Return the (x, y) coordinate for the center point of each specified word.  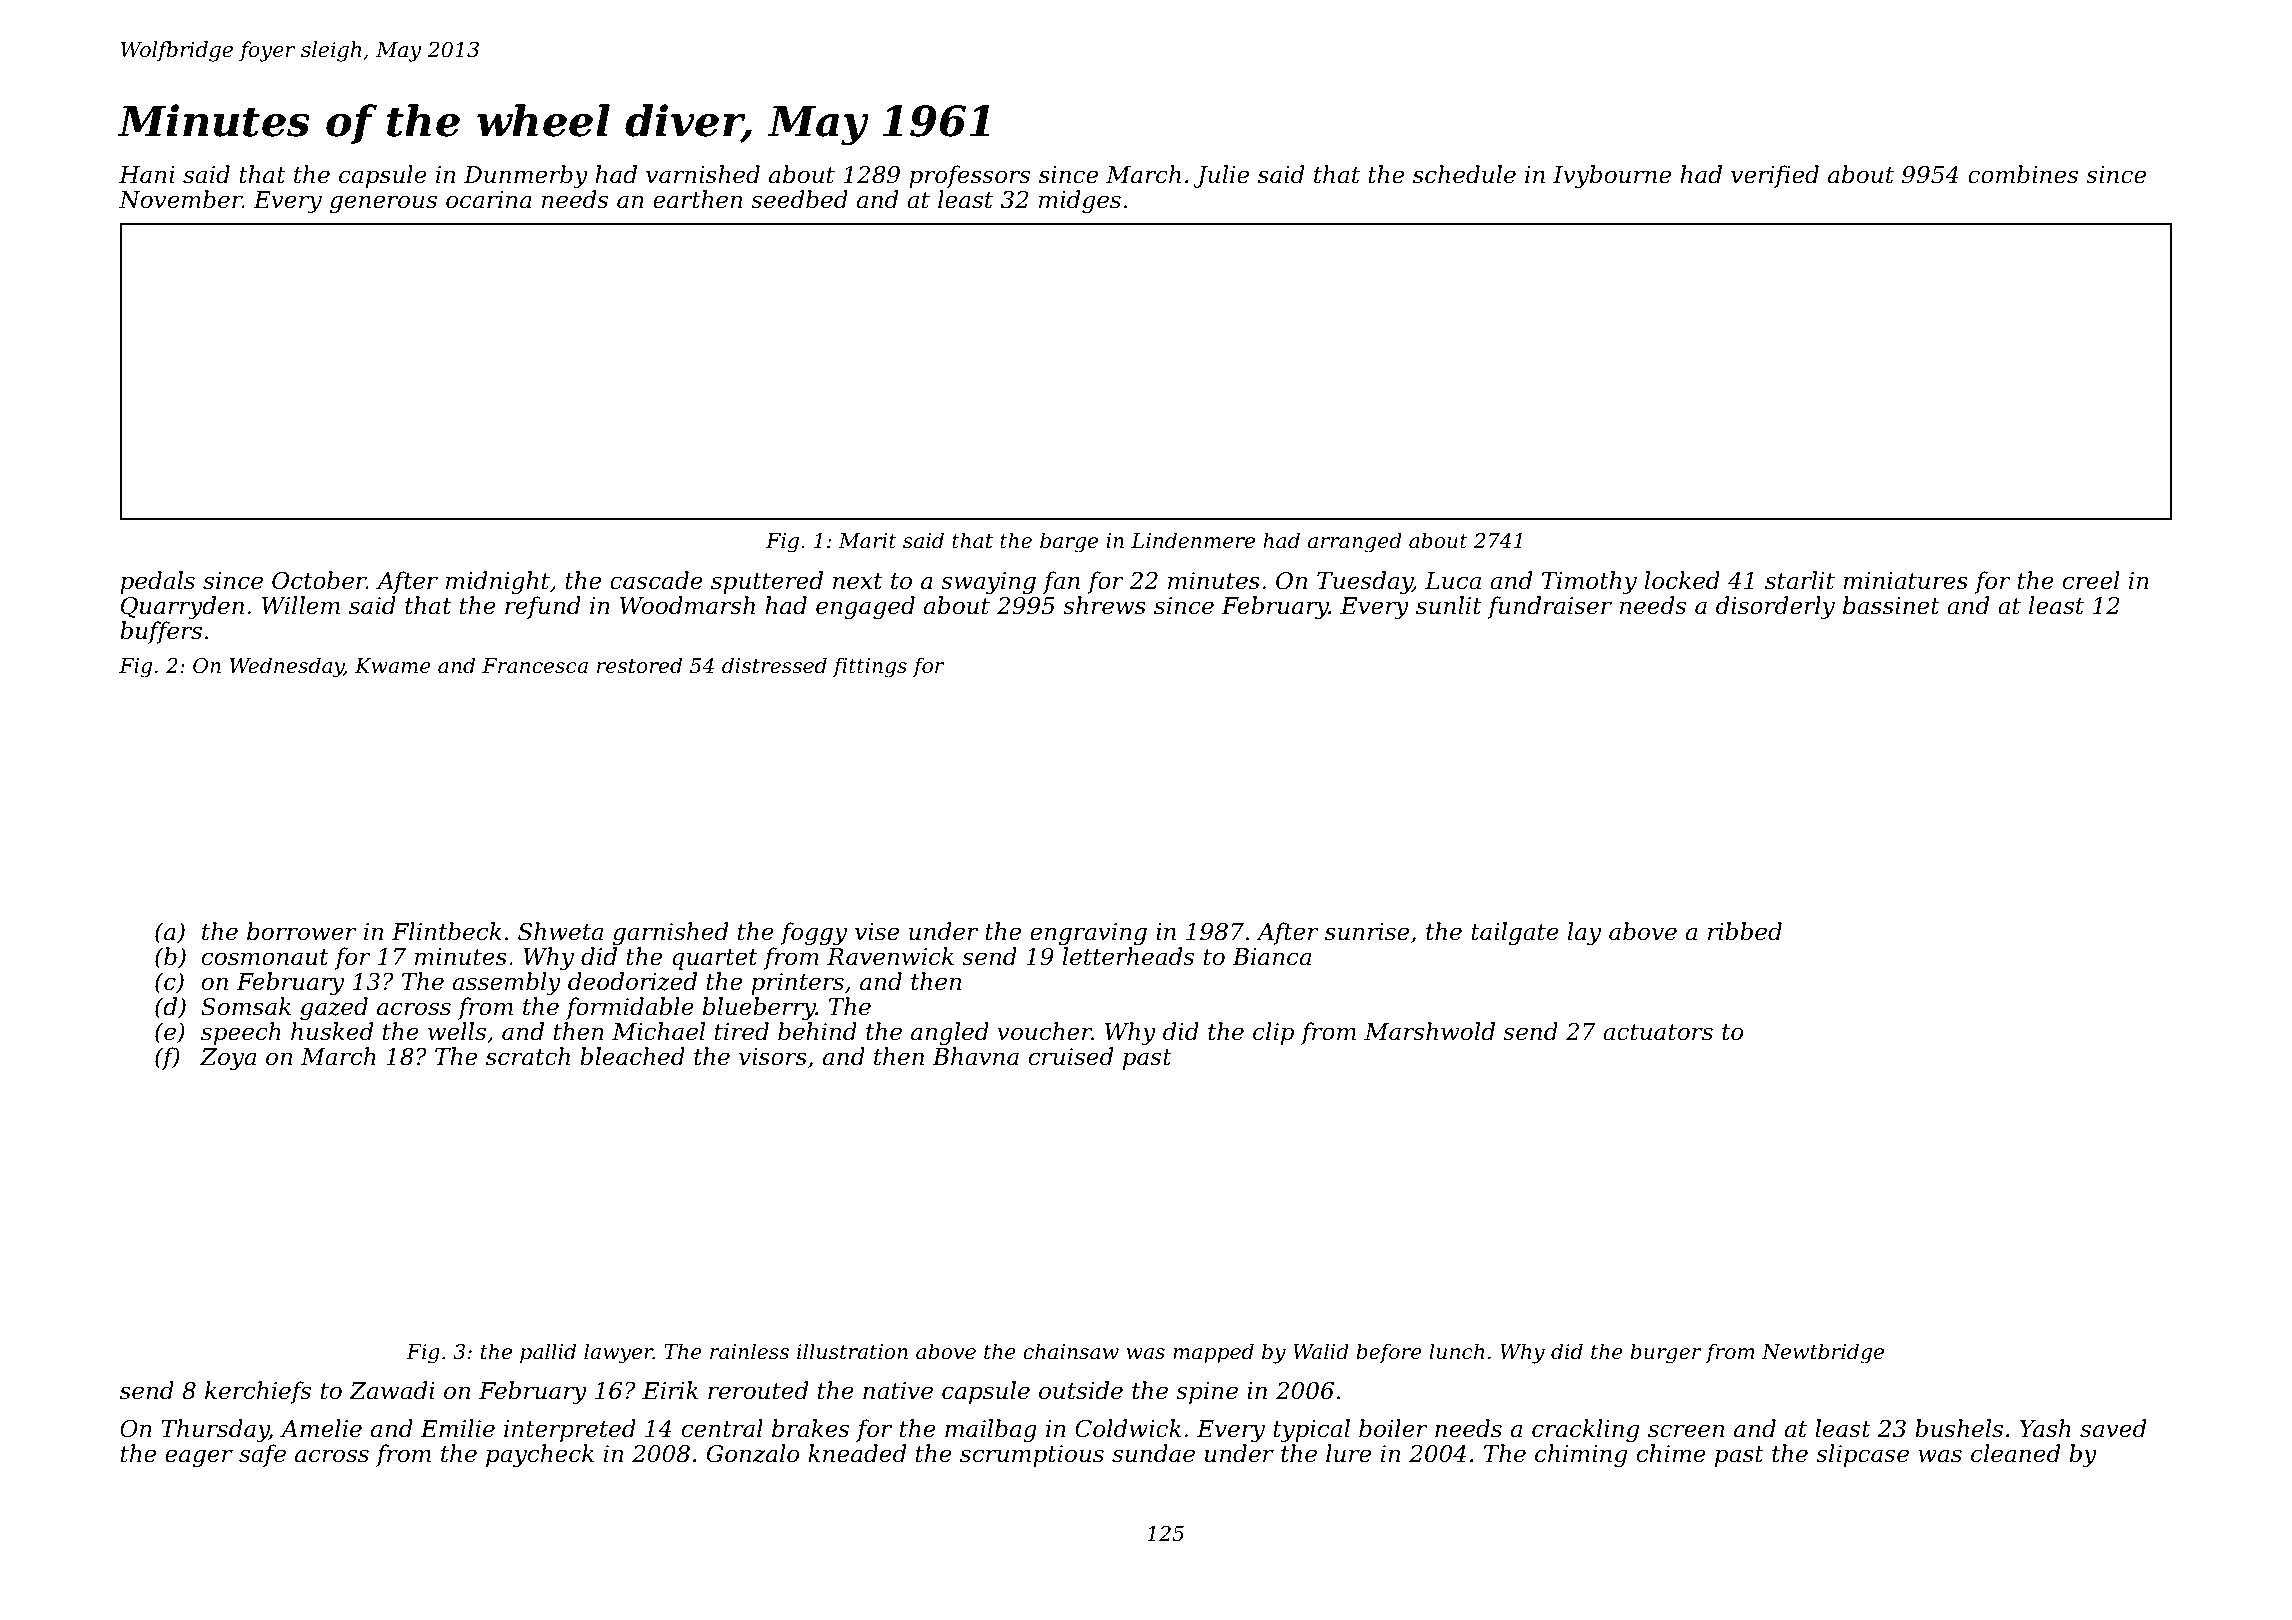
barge (1069, 542)
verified (1775, 176)
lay (1584, 933)
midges (1080, 201)
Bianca (1271, 957)
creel (2091, 580)
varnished (703, 174)
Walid (1321, 1351)
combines (2023, 174)
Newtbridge (1823, 1353)
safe (262, 1455)
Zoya (228, 1059)
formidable (629, 1008)
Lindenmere (1193, 540)
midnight (498, 582)
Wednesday (287, 667)
